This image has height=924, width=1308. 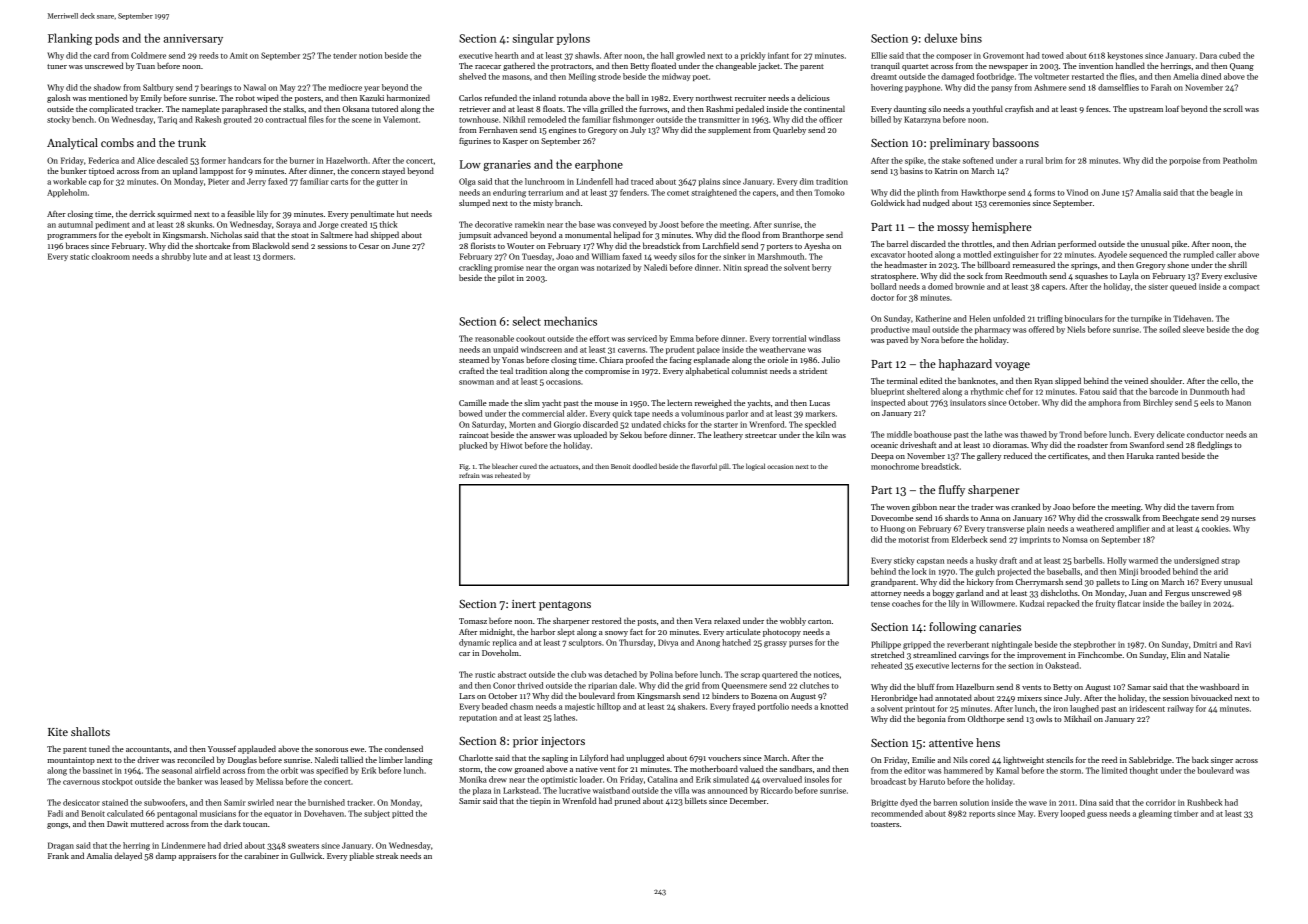 What do you see at coordinates (80, 256) in the image?
I see `static` at bounding box center [80, 256].
